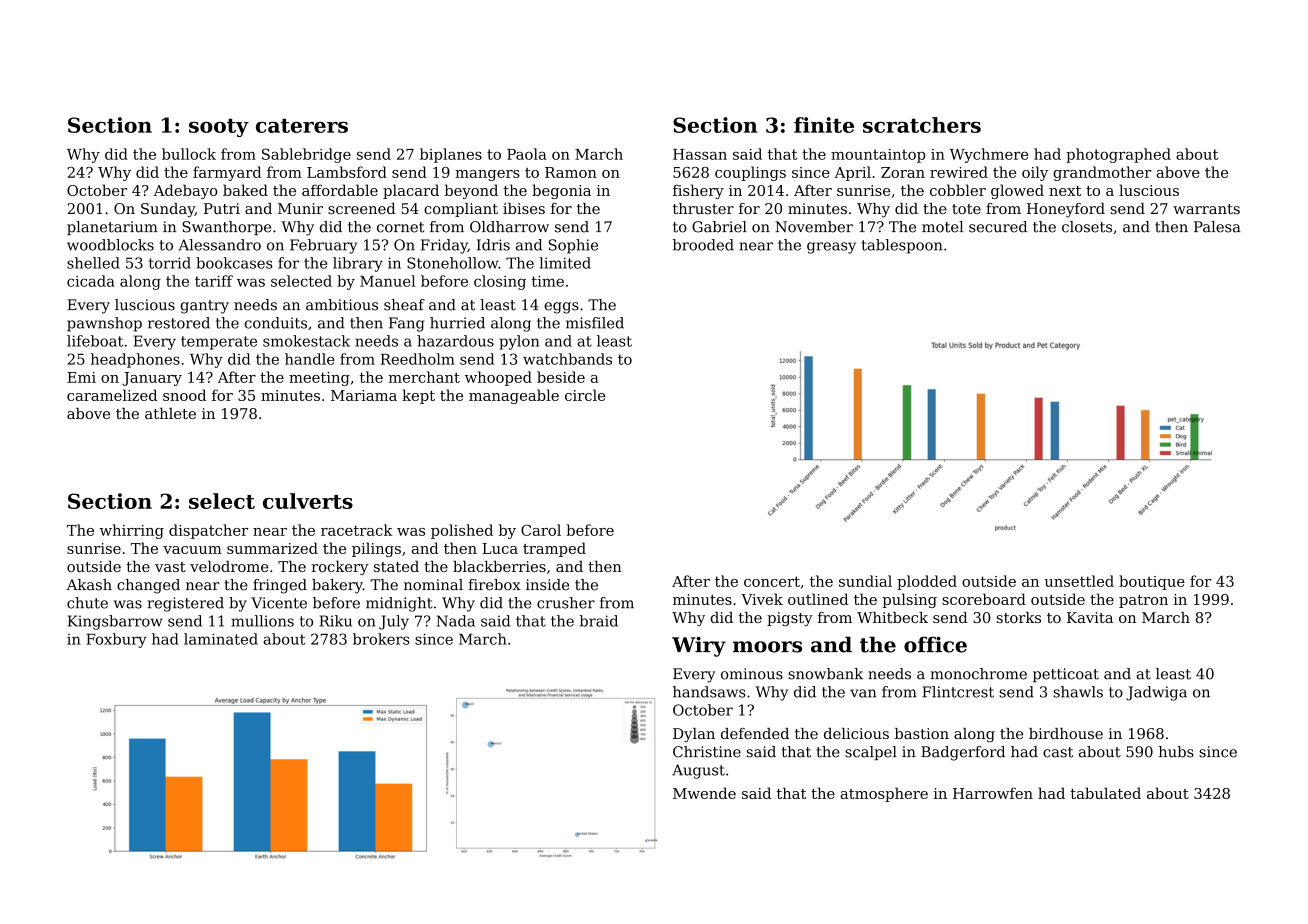 Image resolution: width=1308 pixels, height=924 pixels. Describe the element at coordinates (132, 531) in the image. I see `whirring` at that location.
